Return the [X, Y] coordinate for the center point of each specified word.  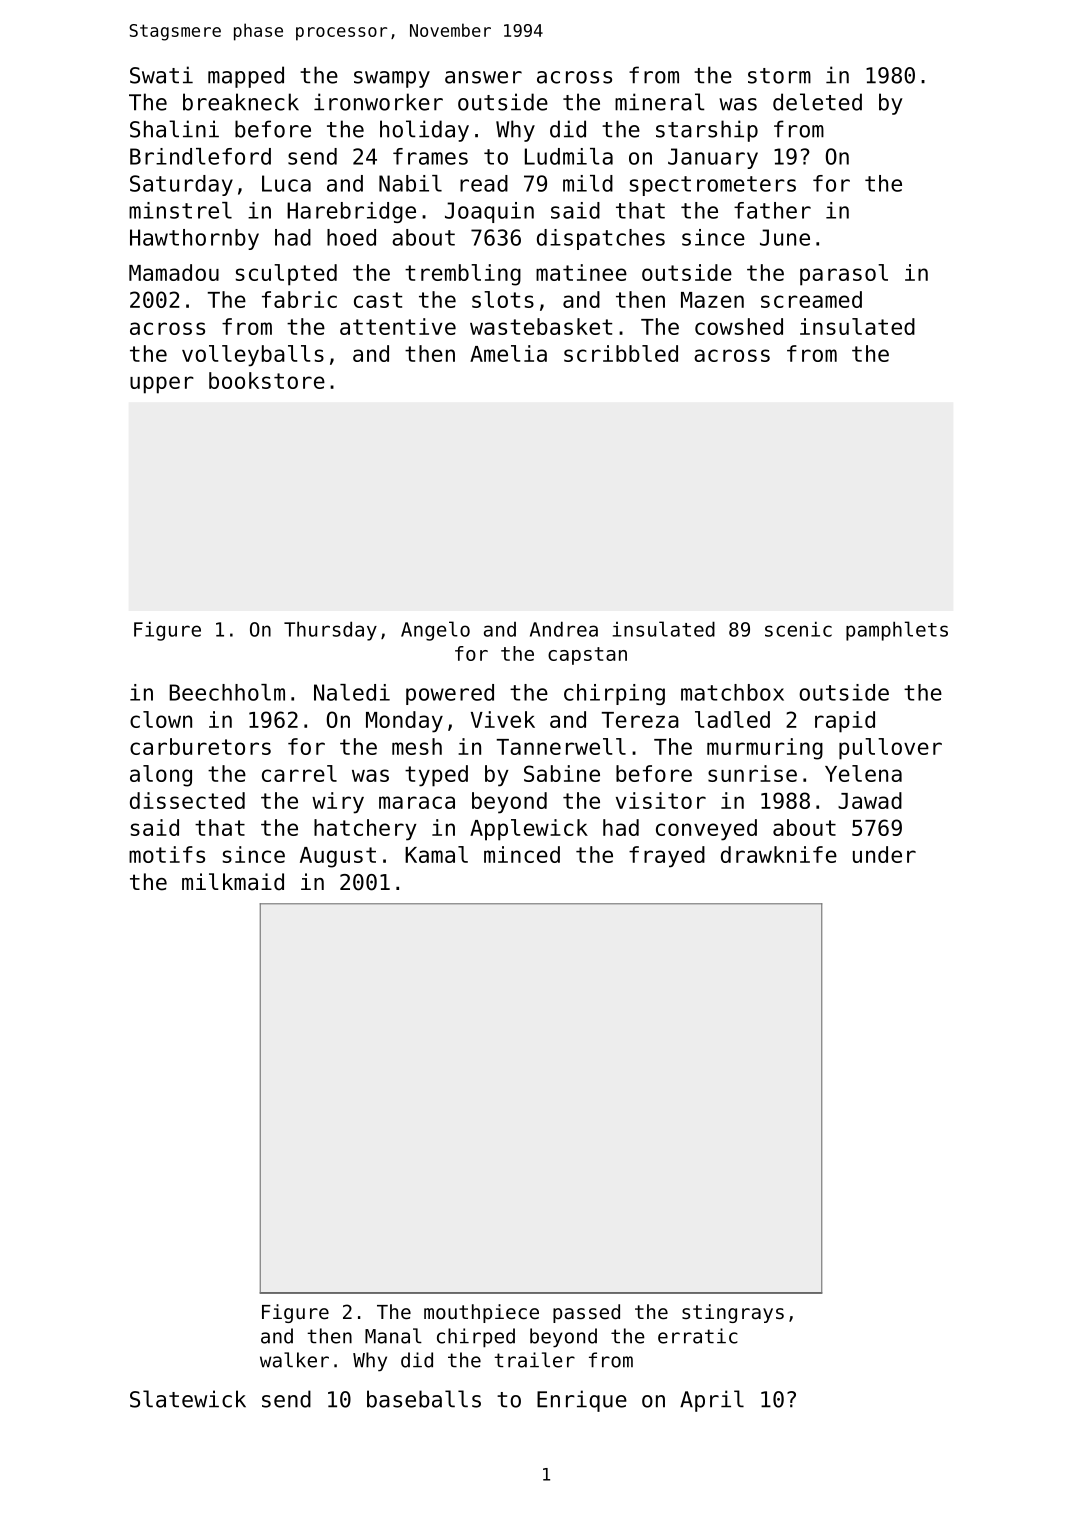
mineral [660, 102]
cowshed [739, 326]
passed [586, 1313]
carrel [299, 773]
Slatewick [188, 1399]
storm [779, 76]
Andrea [564, 629]
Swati [161, 75]
